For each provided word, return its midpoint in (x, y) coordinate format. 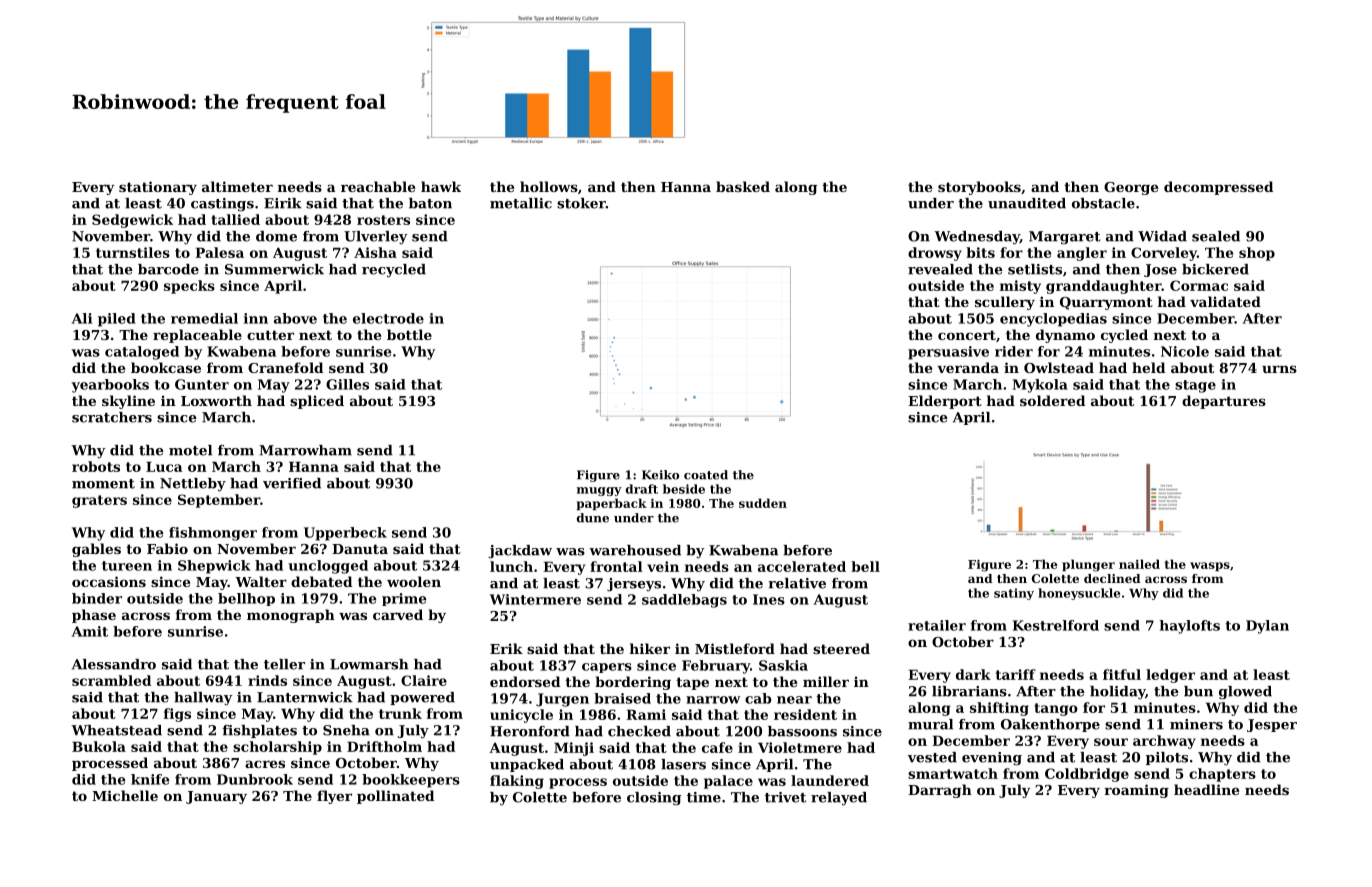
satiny (1014, 594)
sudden (763, 503)
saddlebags (684, 601)
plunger (1088, 565)
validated (1225, 301)
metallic (521, 203)
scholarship (277, 748)
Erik (506, 648)
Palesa (219, 252)
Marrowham (305, 450)
